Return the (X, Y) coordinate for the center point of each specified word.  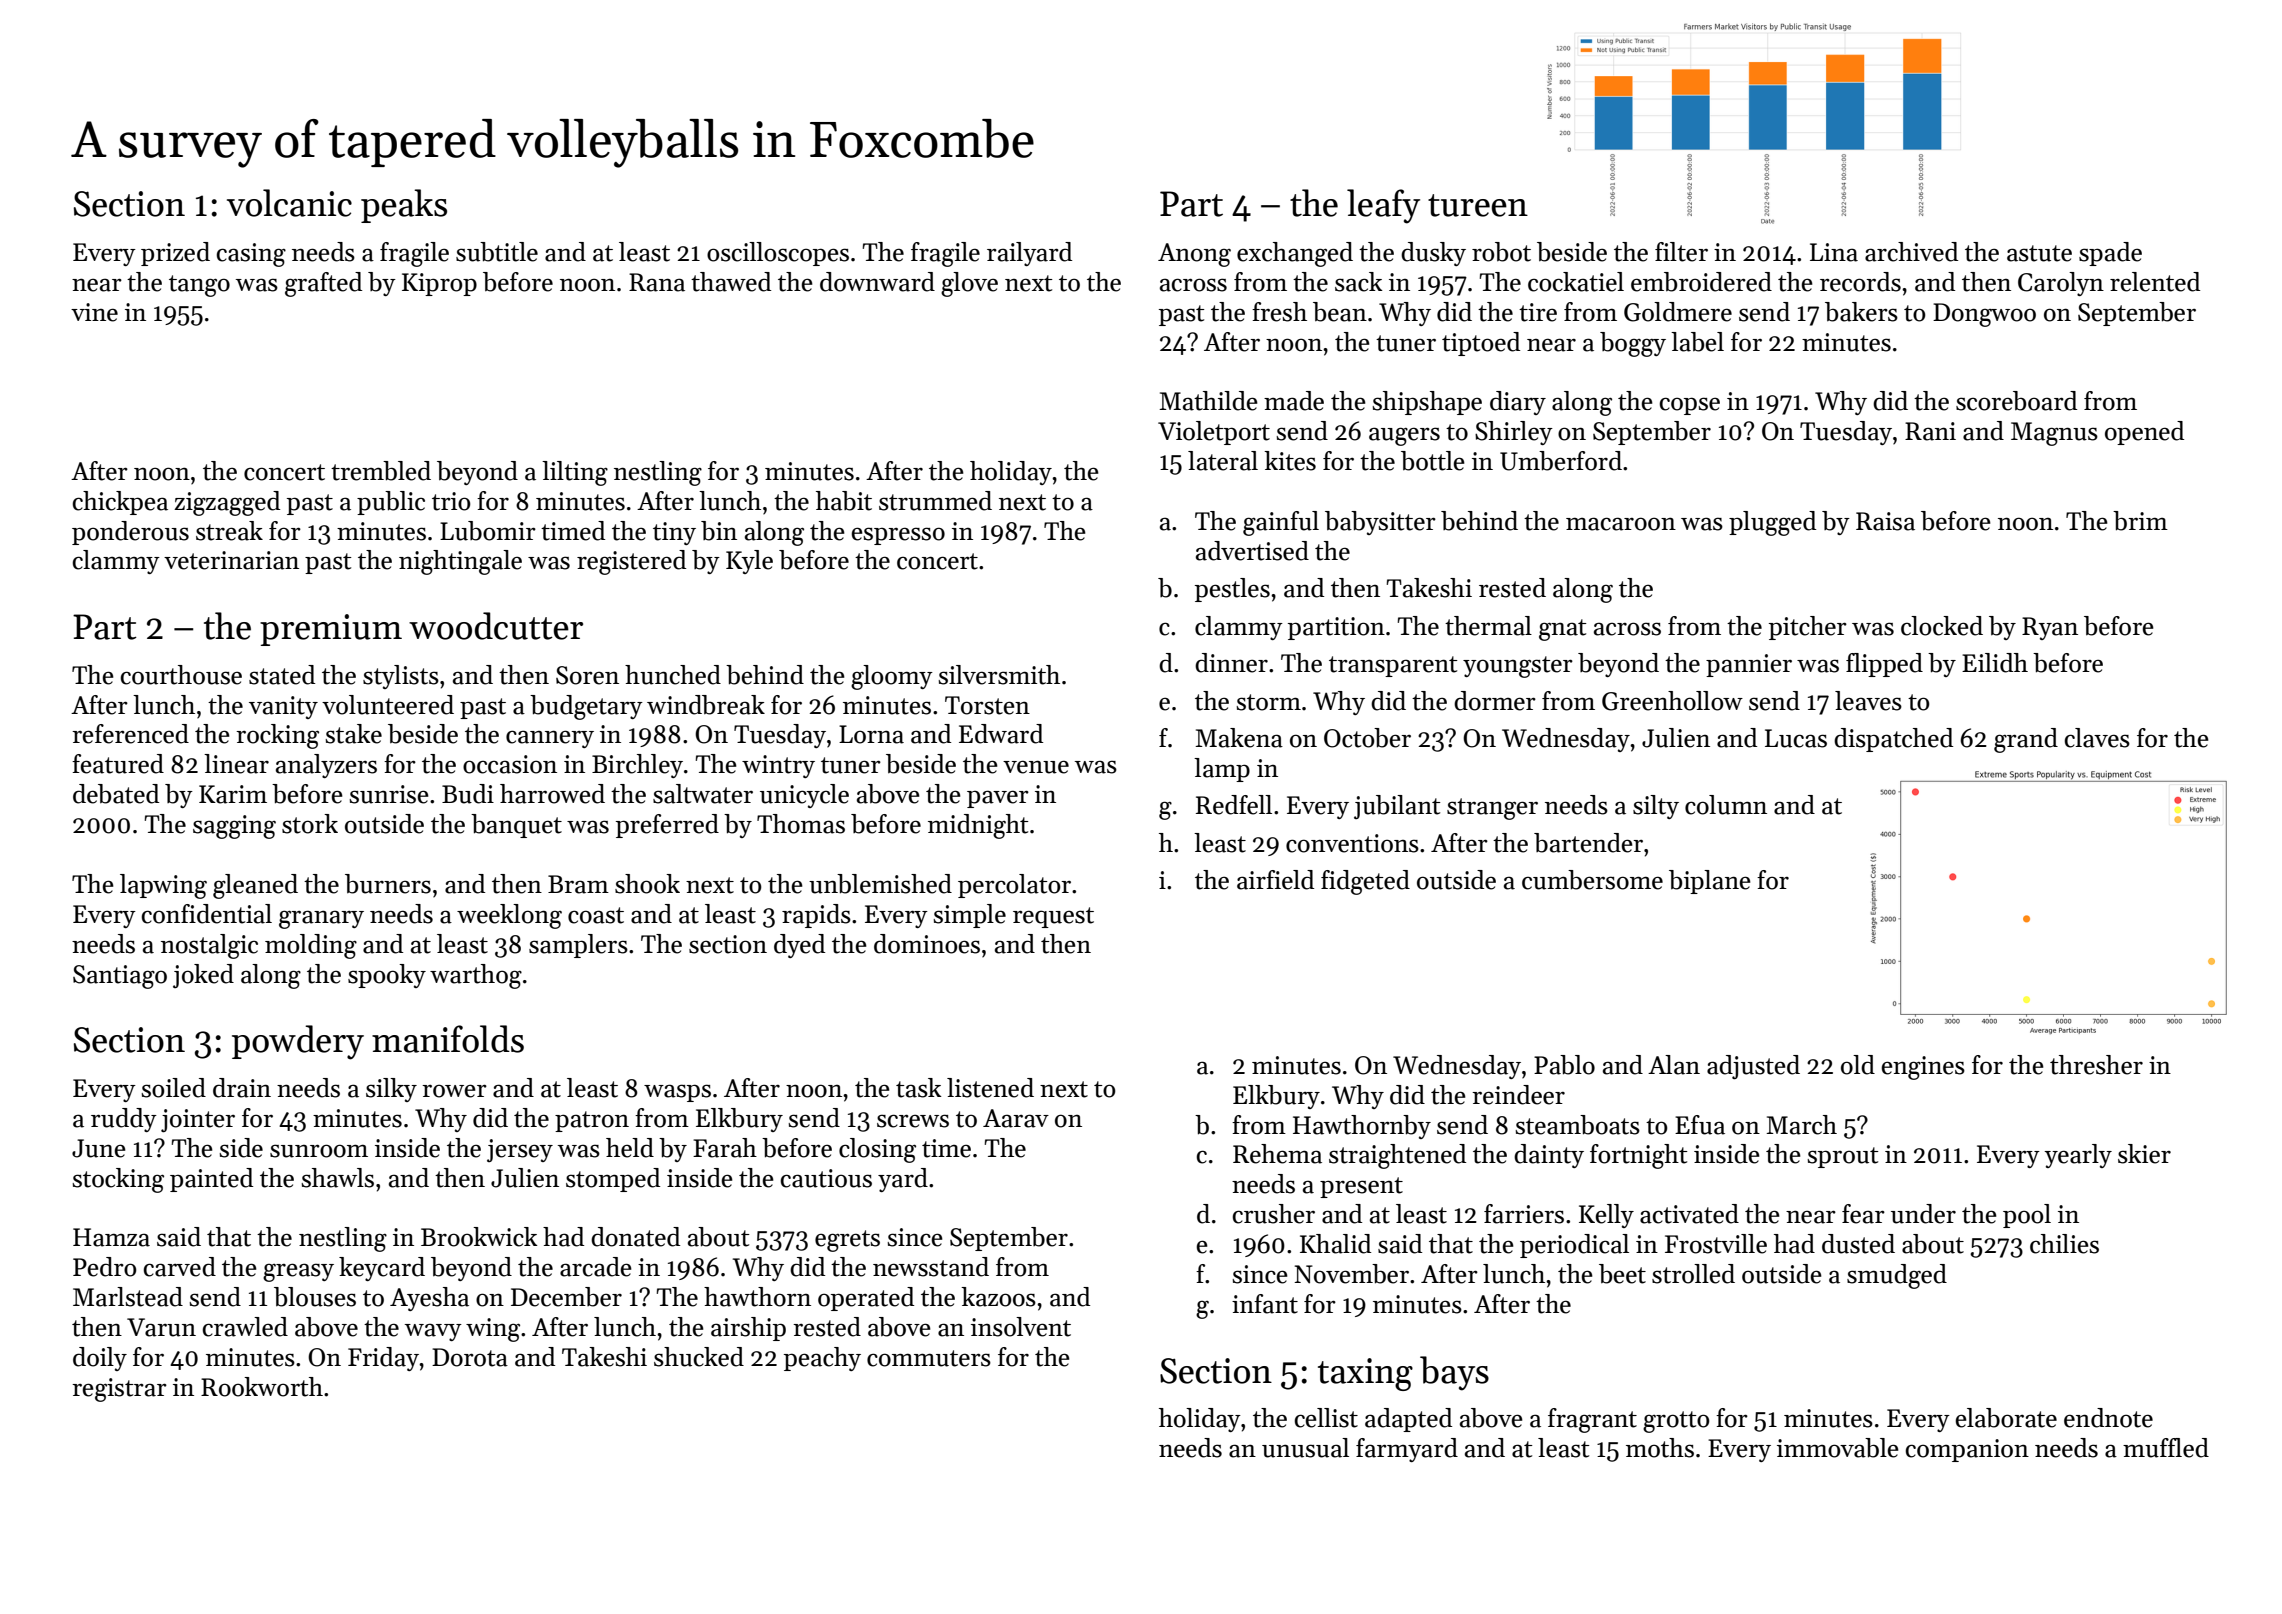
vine (94, 312)
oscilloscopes (778, 254)
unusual (1305, 1448)
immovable (1838, 1448)
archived (1911, 252)
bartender (1588, 843)
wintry (778, 766)
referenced (130, 734)
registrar (119, 1390)
